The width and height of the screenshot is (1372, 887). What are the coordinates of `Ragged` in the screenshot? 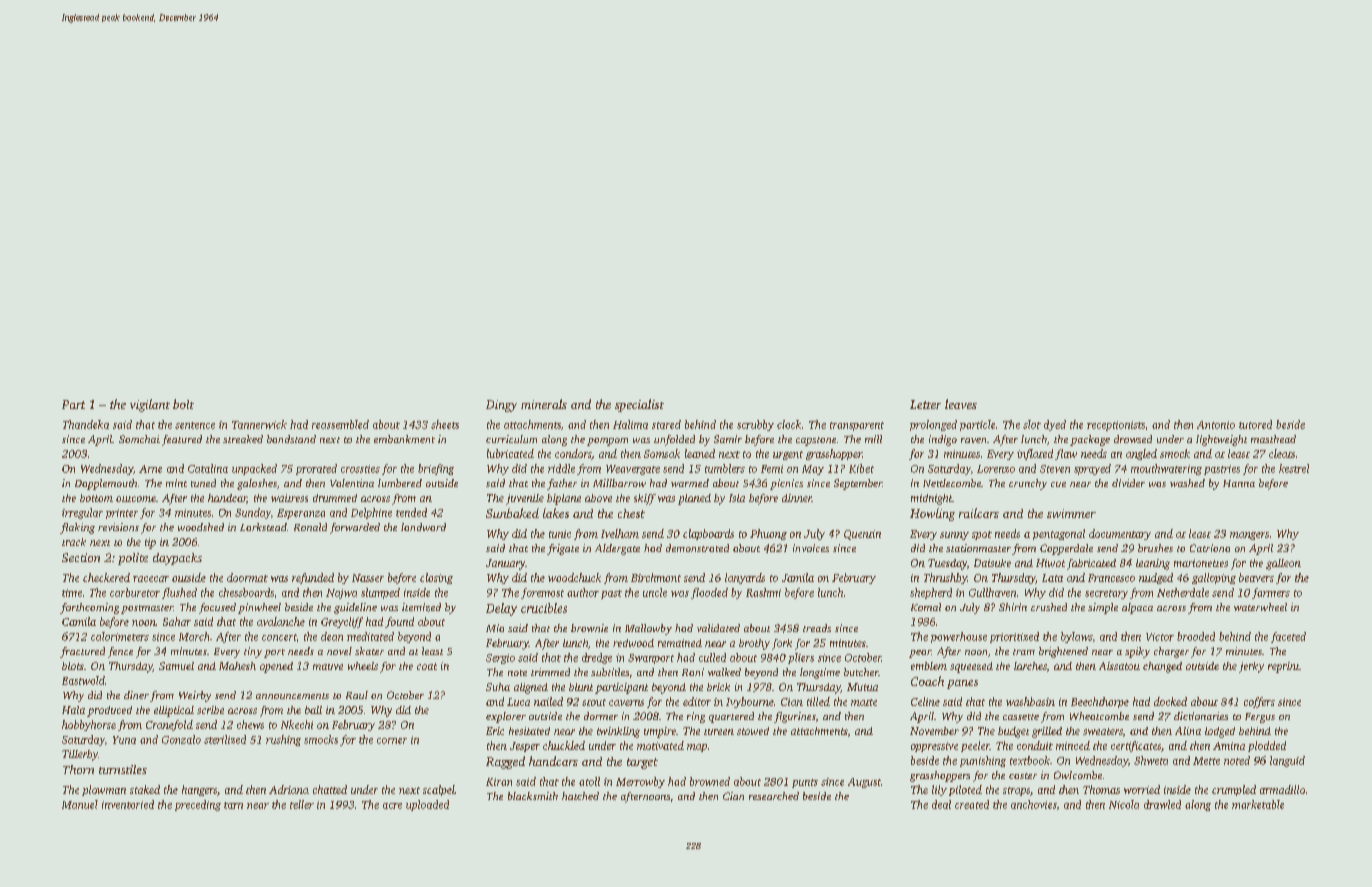 It's located at (505, 762).
